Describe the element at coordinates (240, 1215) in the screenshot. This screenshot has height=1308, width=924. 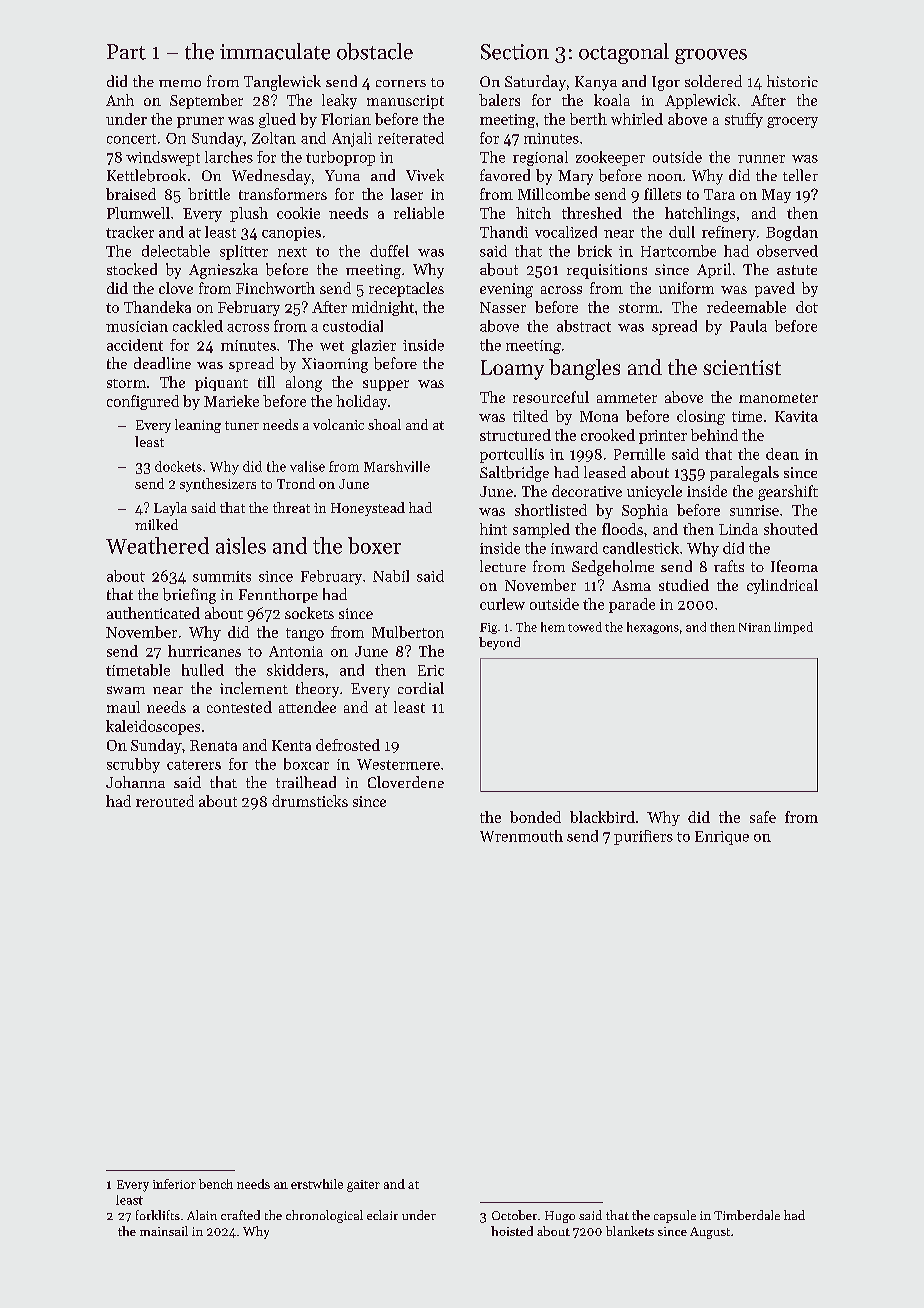
I see `crafted` at that location.
